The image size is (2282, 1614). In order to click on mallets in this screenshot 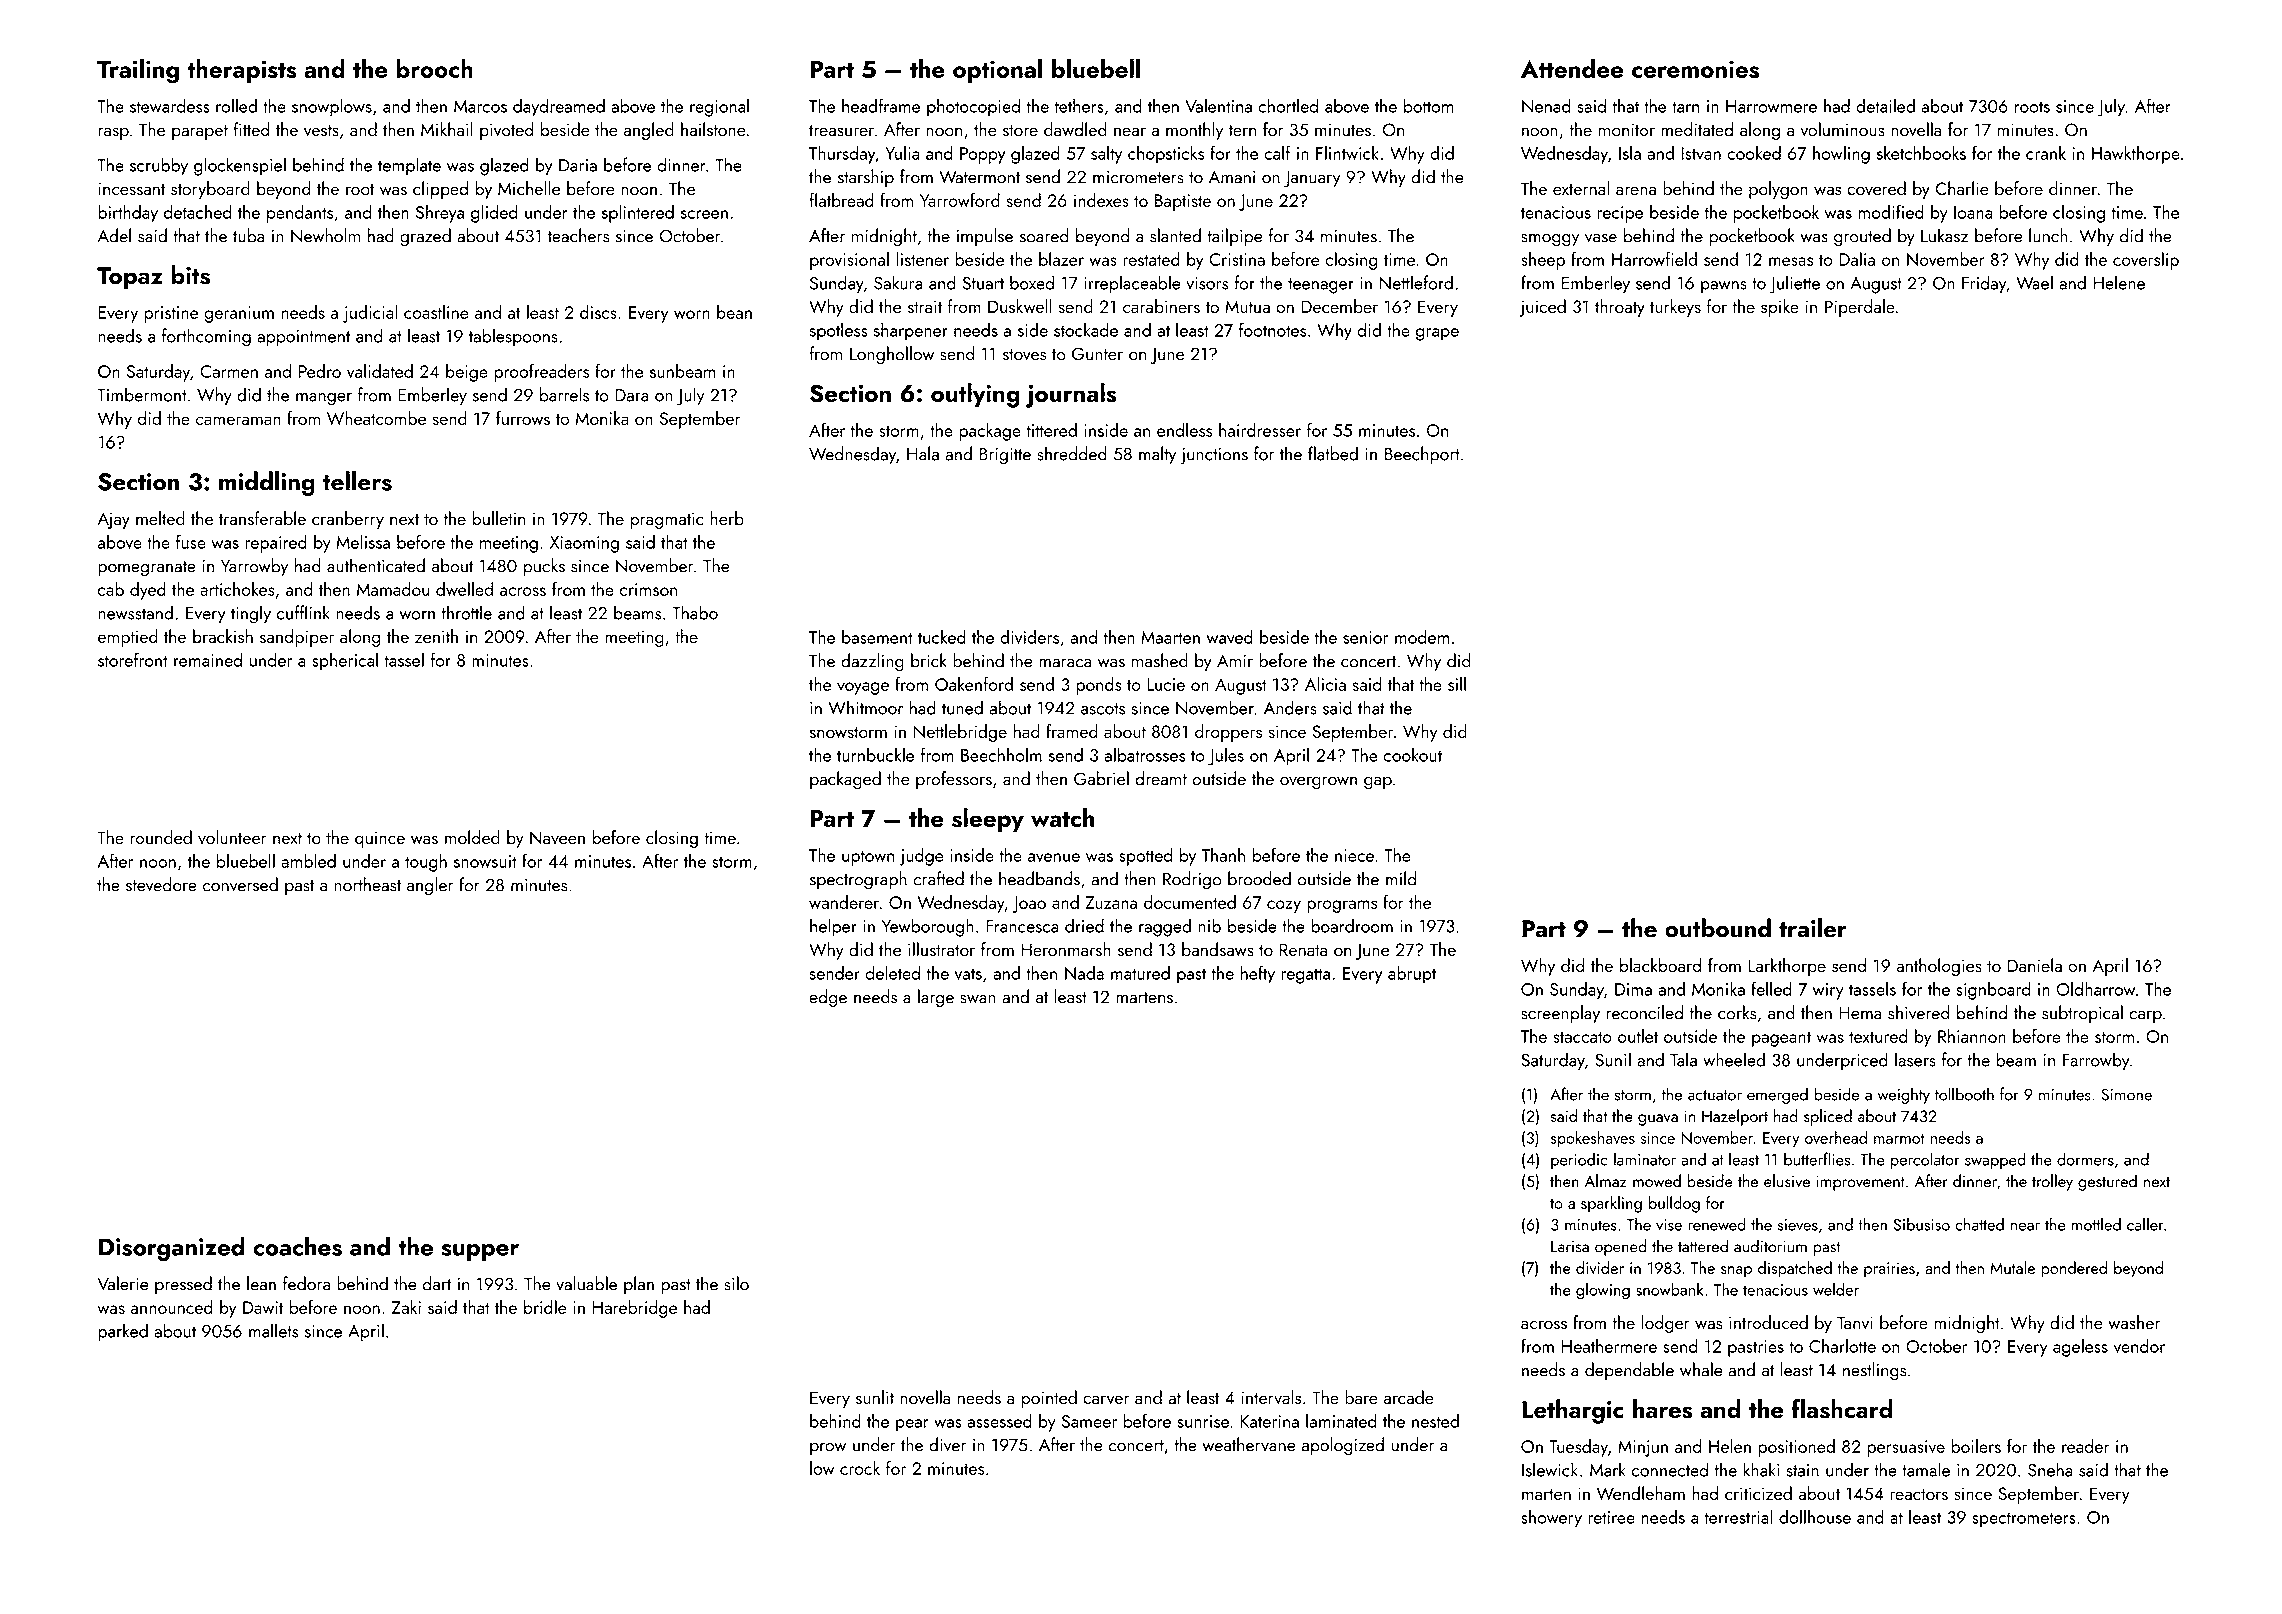, I will do `click(273, 1330)`.
